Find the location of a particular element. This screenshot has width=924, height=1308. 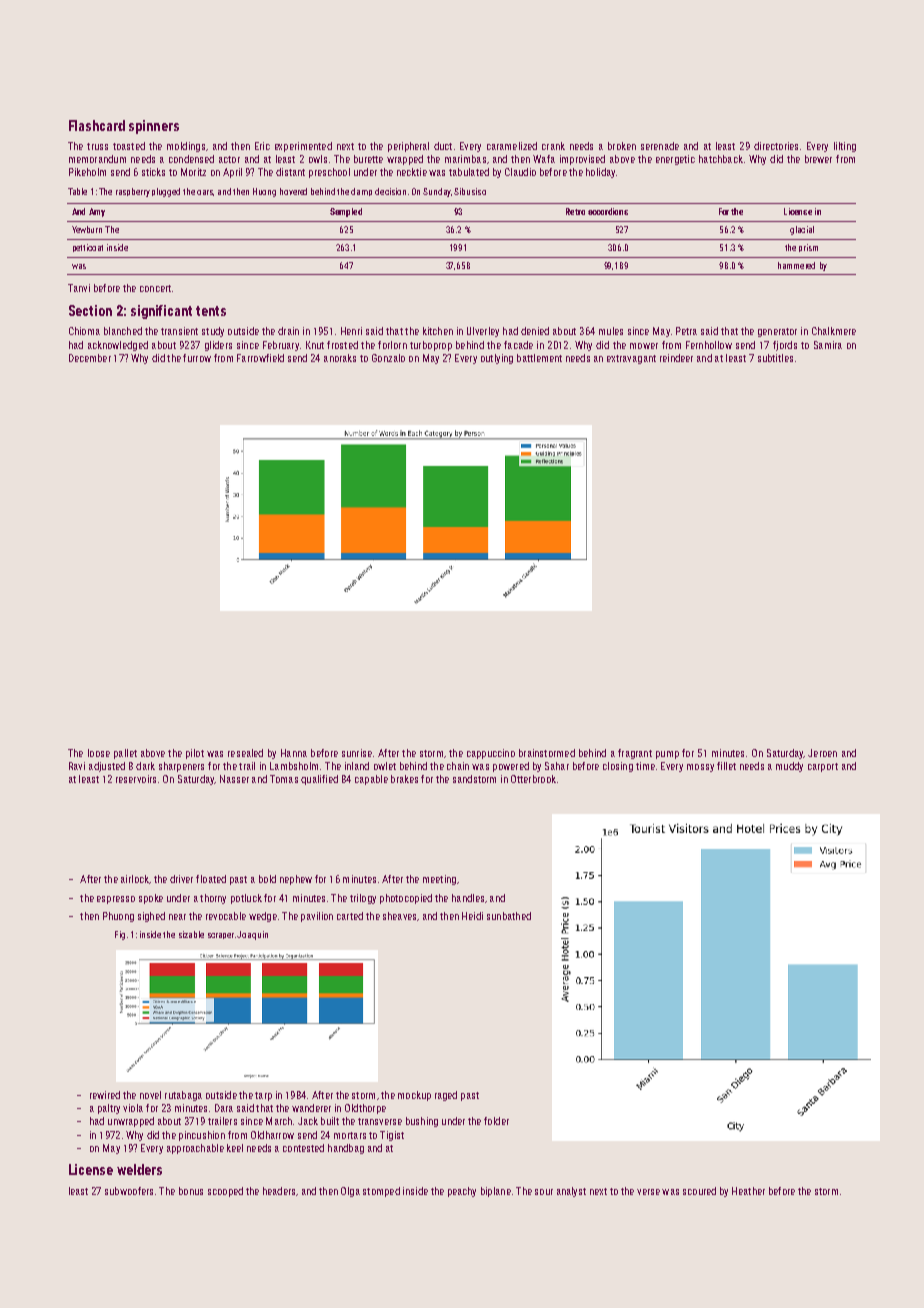

lilting is located at coordinates (845, 147).
